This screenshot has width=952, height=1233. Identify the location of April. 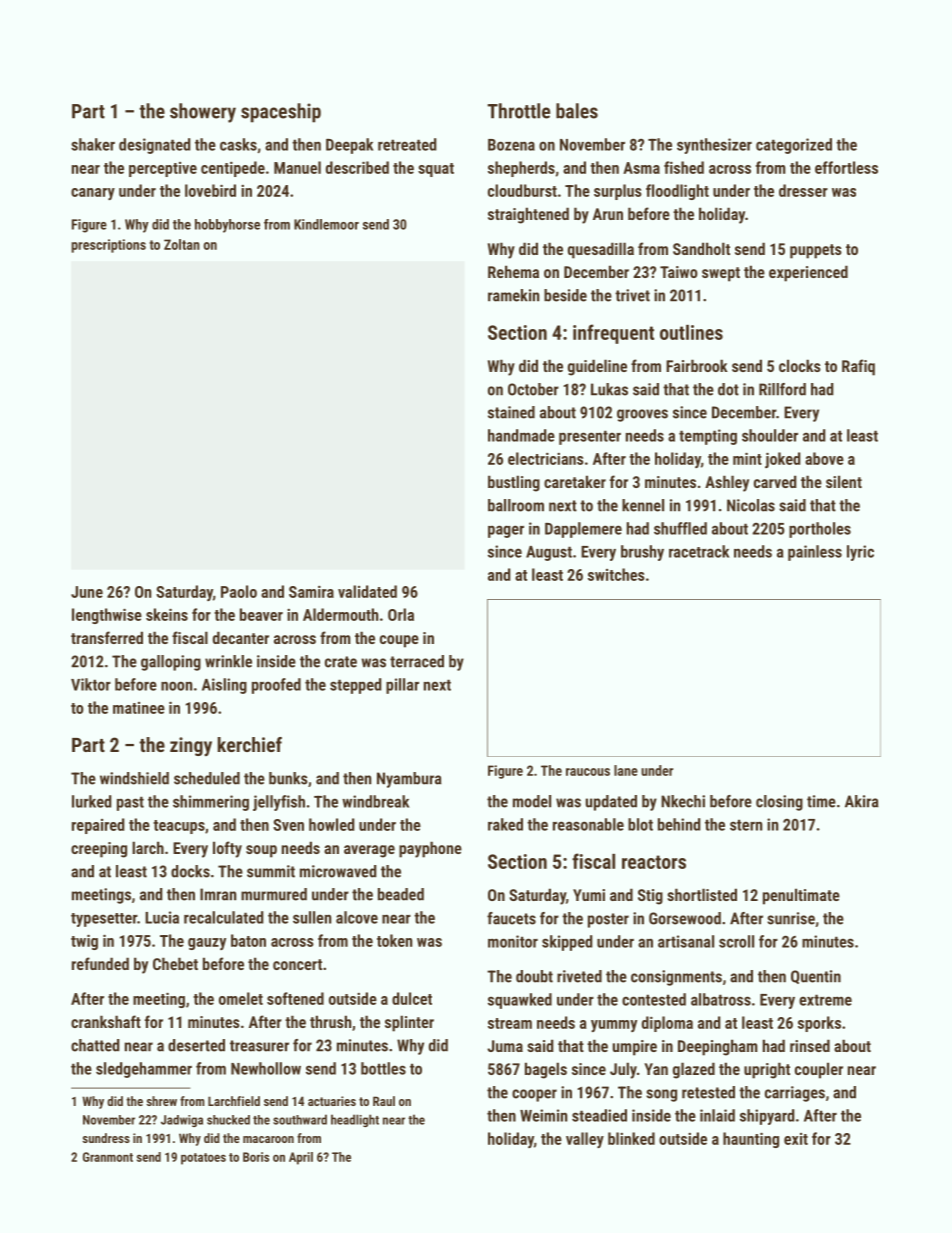
(301, 1158).
